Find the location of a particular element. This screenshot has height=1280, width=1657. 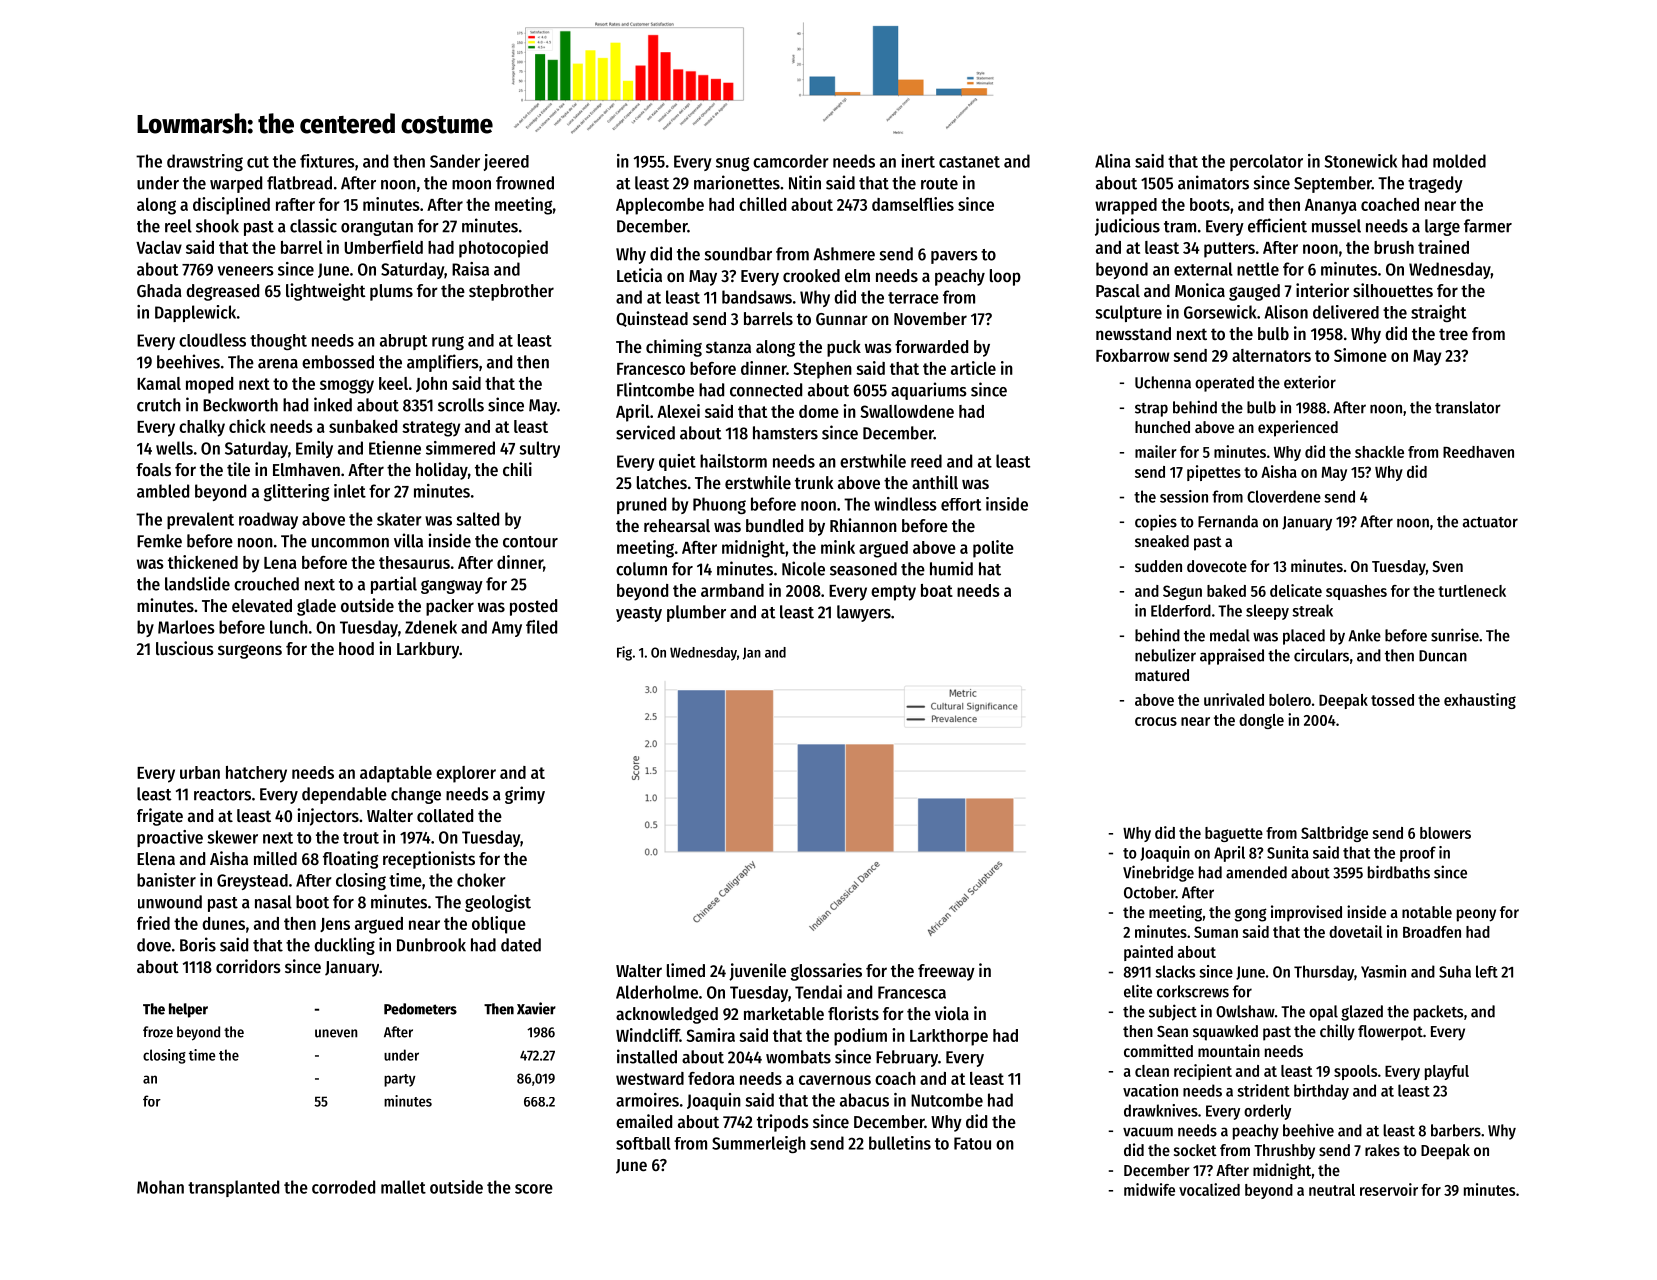

reservoir is located at coordinates (1389, 1189).
